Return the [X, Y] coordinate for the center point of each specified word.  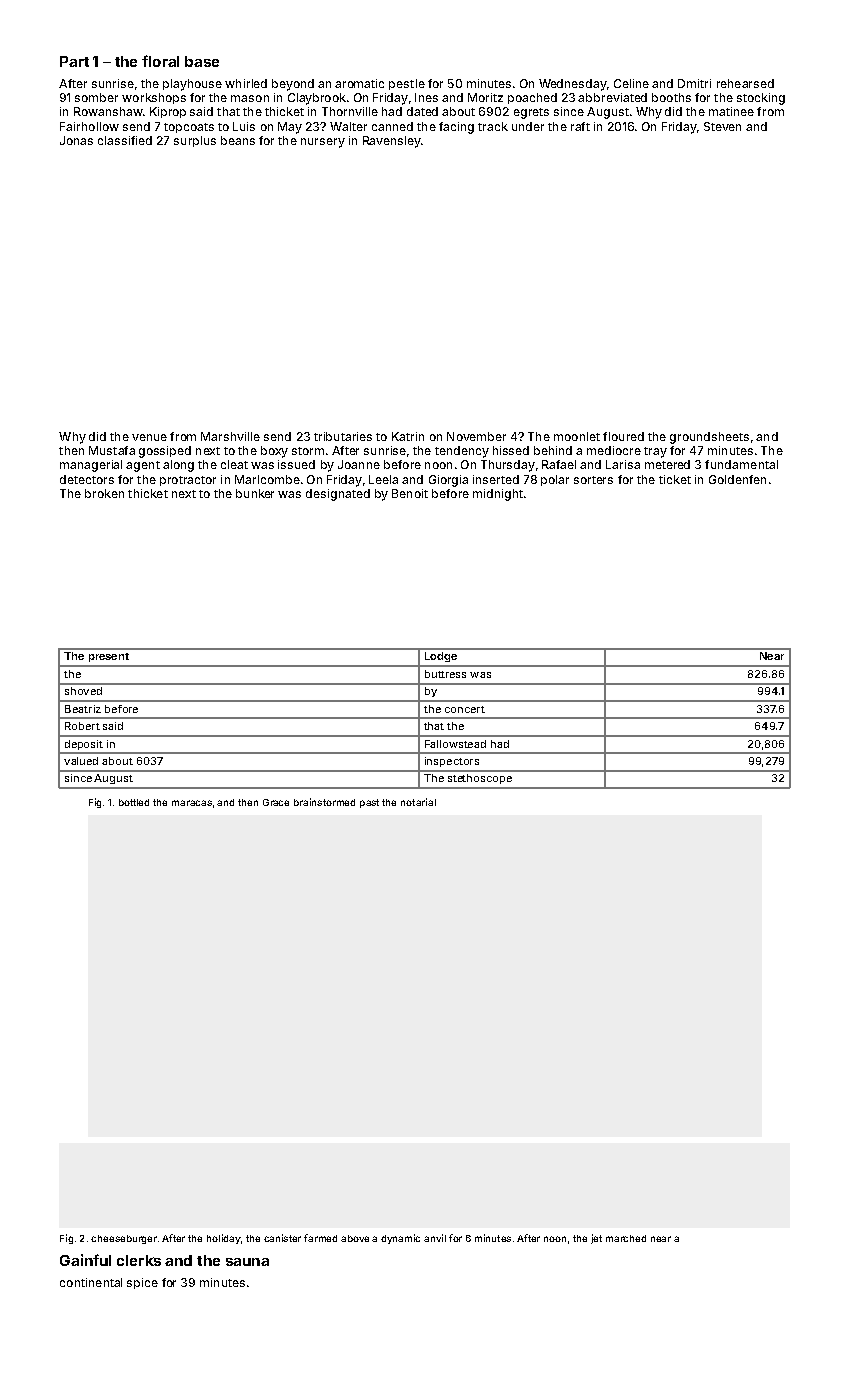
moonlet [577, 436]
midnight [498, 495]
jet [596, 1239]
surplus [195, 141]
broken [104, 493]
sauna [247, 1262]
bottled [134, 802]
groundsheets [709, 438]
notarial [418, 802]
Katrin [408, 436]
